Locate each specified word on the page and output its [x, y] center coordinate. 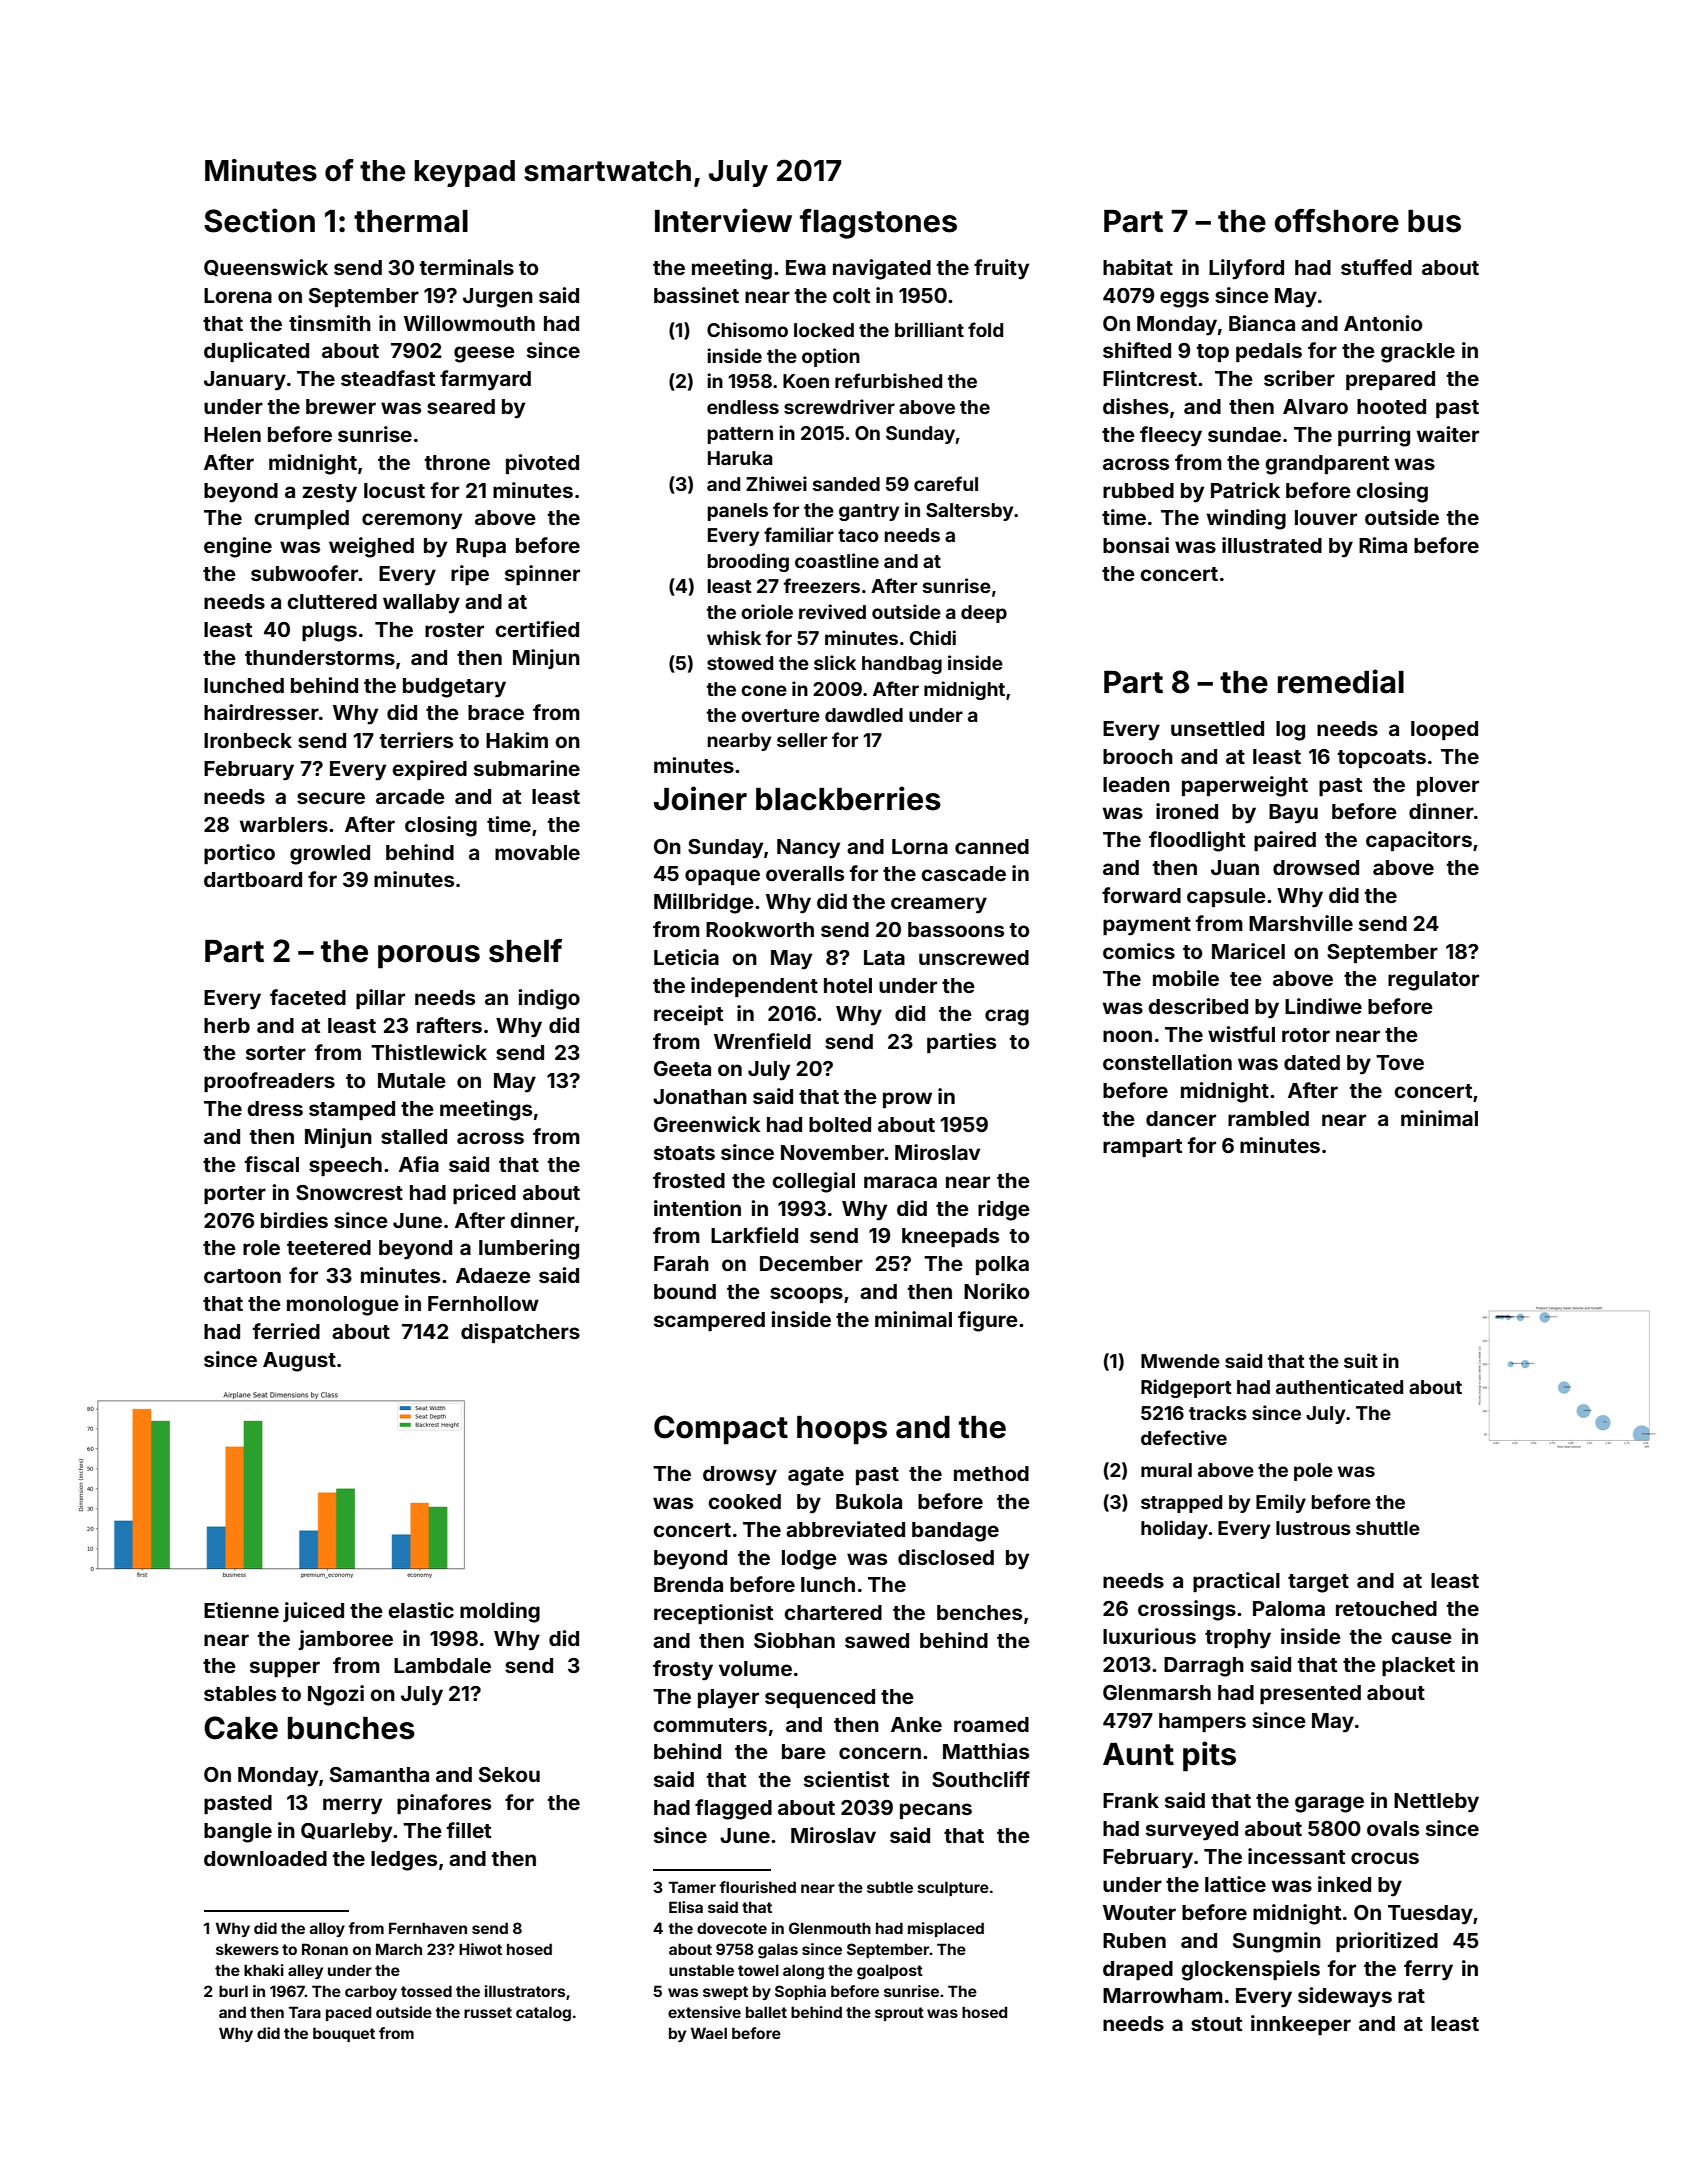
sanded [846, 484]
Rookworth [760, 929]
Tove [1400, 1062]
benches [979, 1612]
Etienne [241, 1610]
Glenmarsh [1157, 1692]
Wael [709, 2033]
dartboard [253, 879]
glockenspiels [1250, 1970]
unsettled [1217, 728]
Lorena [238, 295]
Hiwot [480, 1949]
